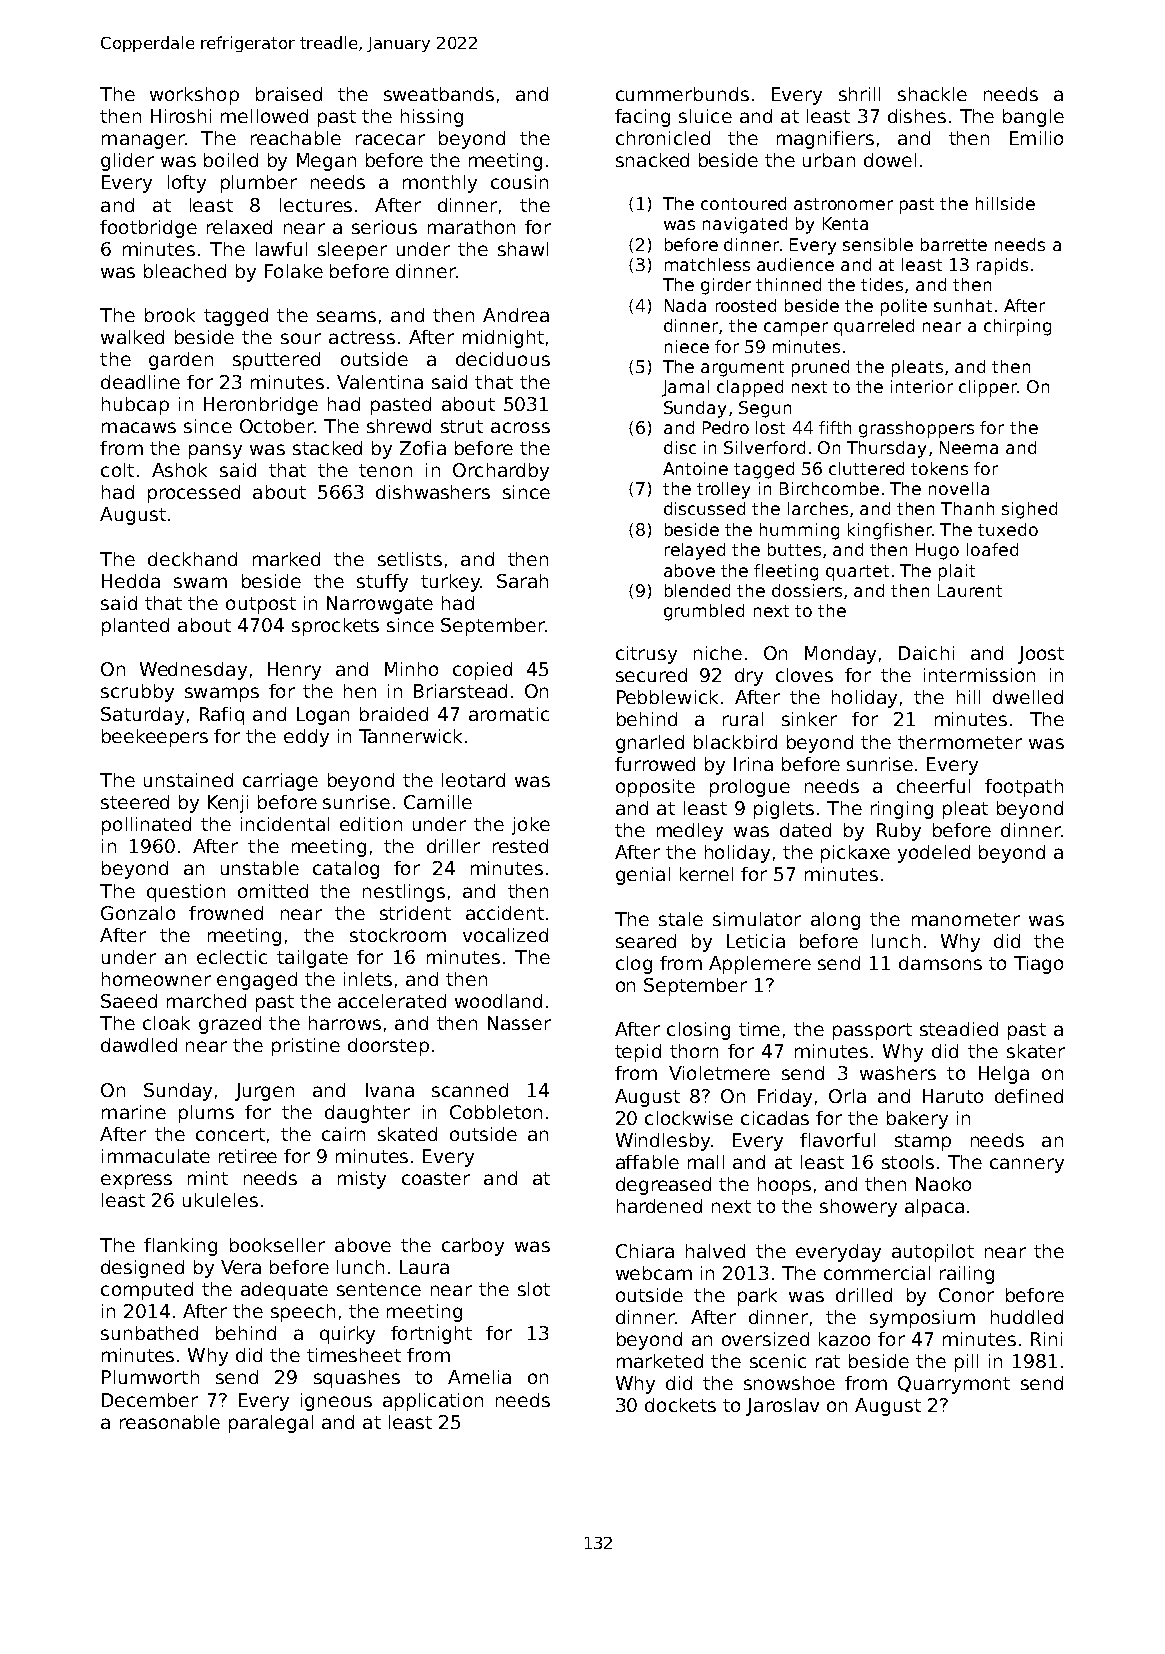  What do you see at coordinates (137, 693) in the screenshot?
I see `scrubby` at bounding box center [137, 693].
